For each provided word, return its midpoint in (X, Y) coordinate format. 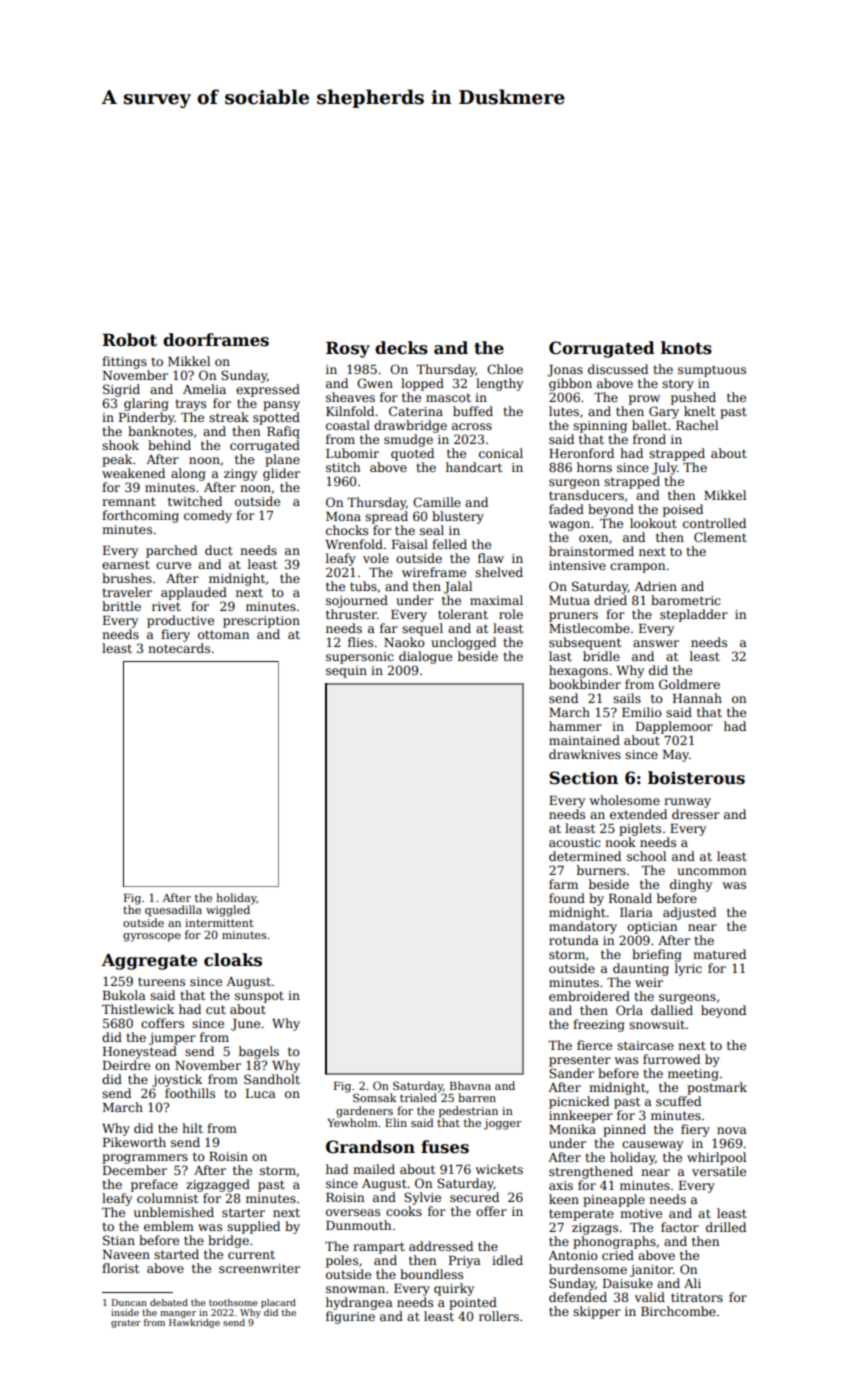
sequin (346, 672)
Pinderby (147, 418)
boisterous (696, 778)
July (664, 468)
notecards (179, 648)
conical (501, 453)
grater (126, 1324)
